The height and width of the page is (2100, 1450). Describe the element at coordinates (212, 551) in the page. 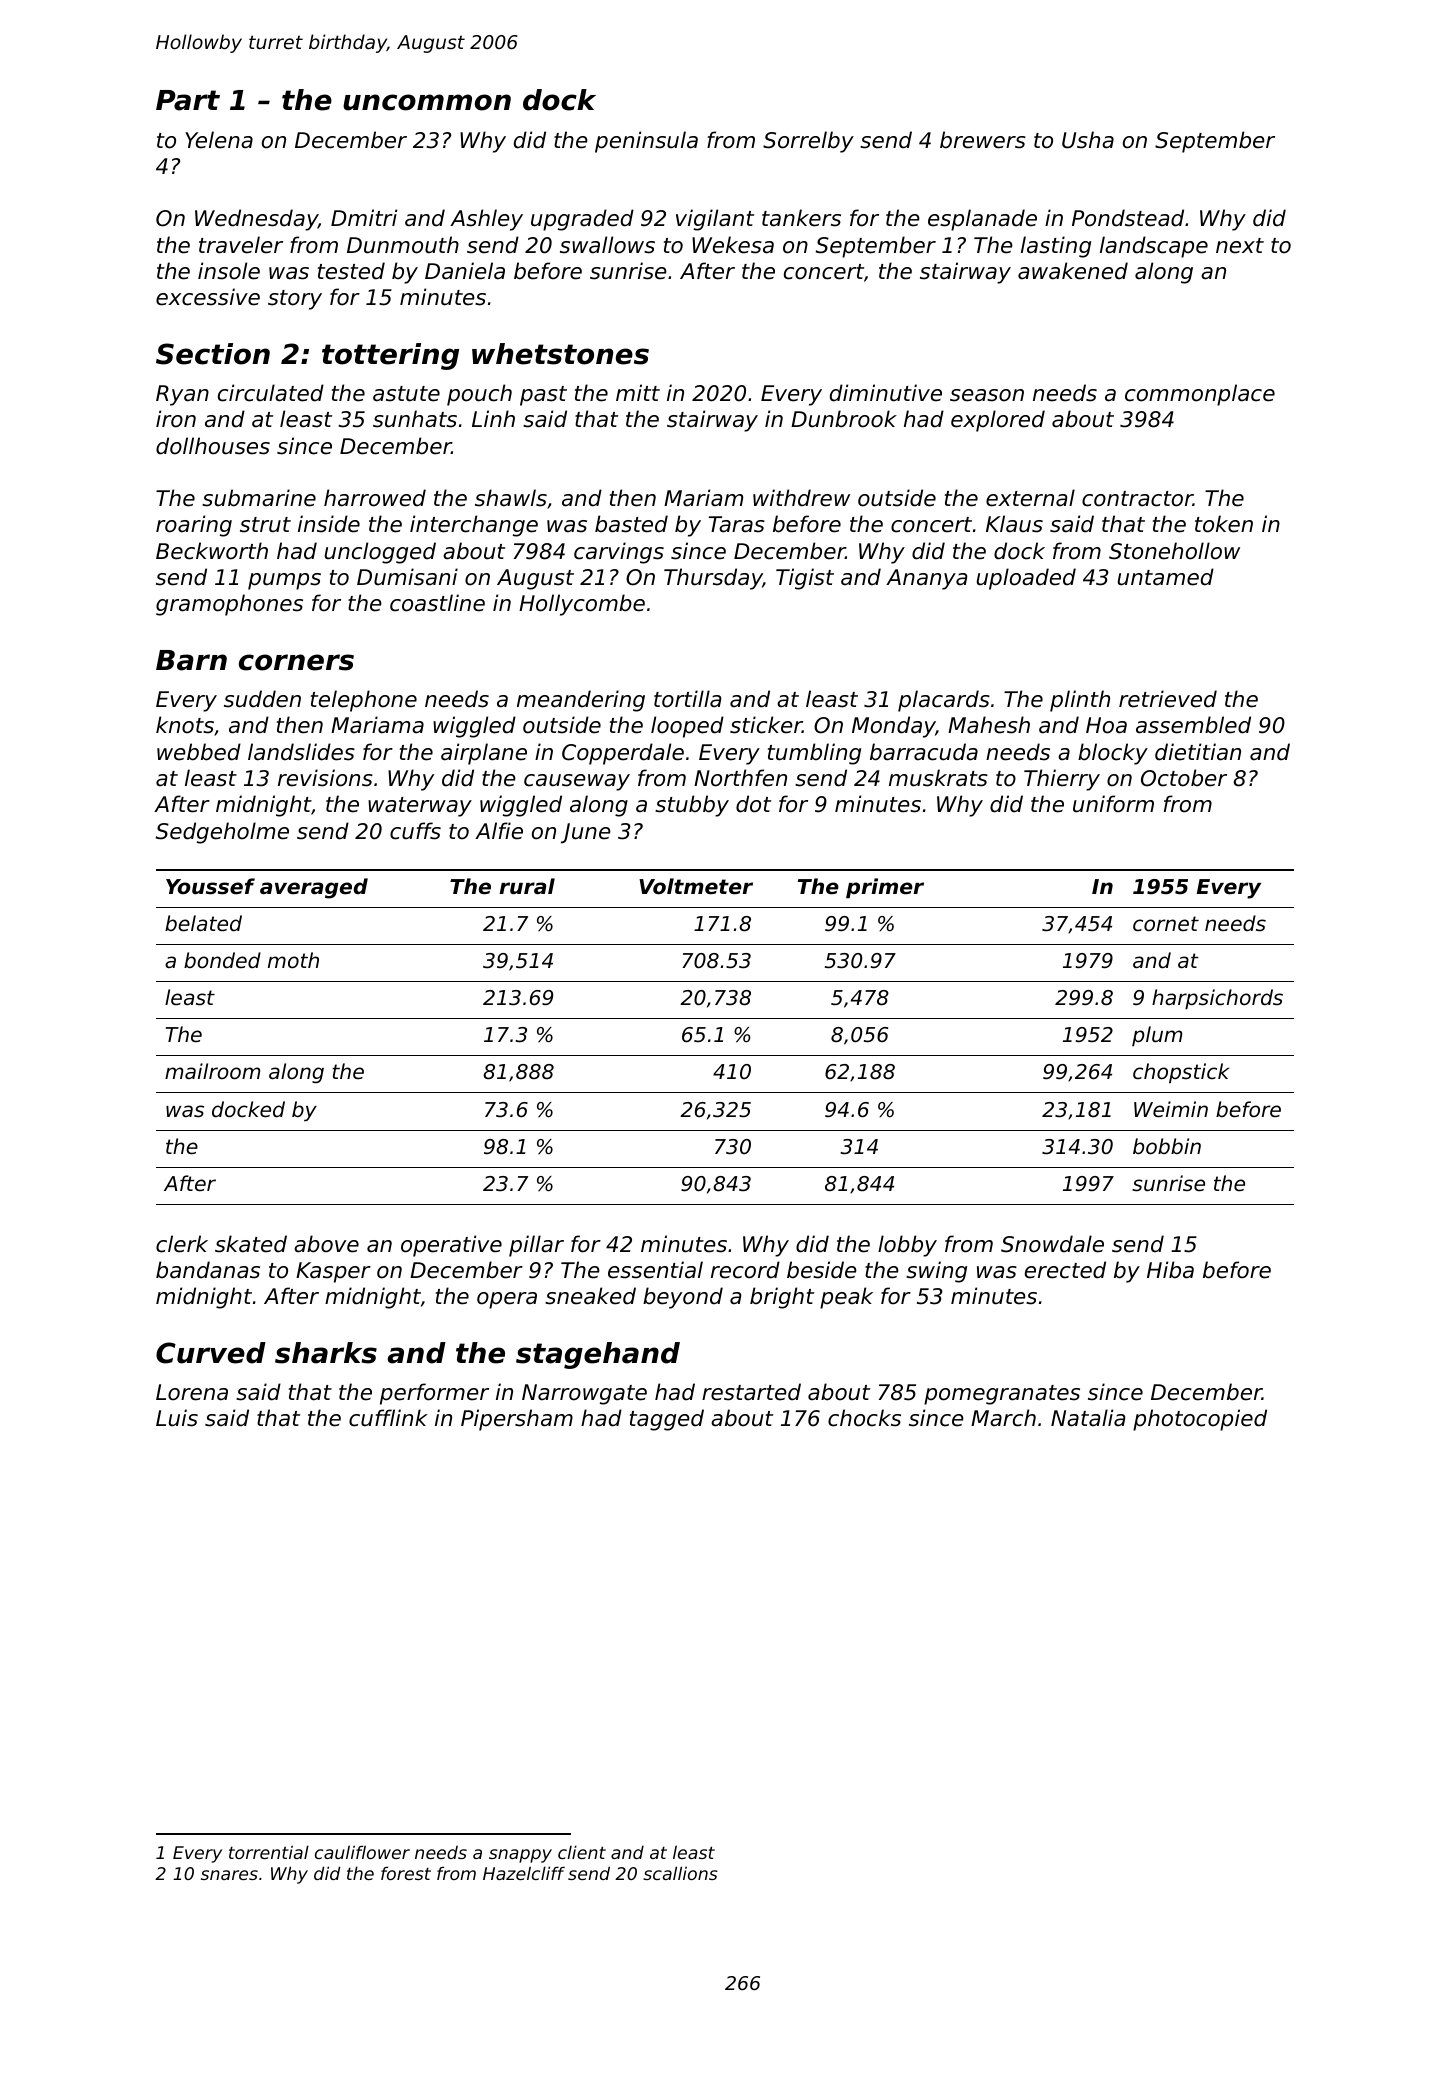

I see `Beckworth` at that location.
